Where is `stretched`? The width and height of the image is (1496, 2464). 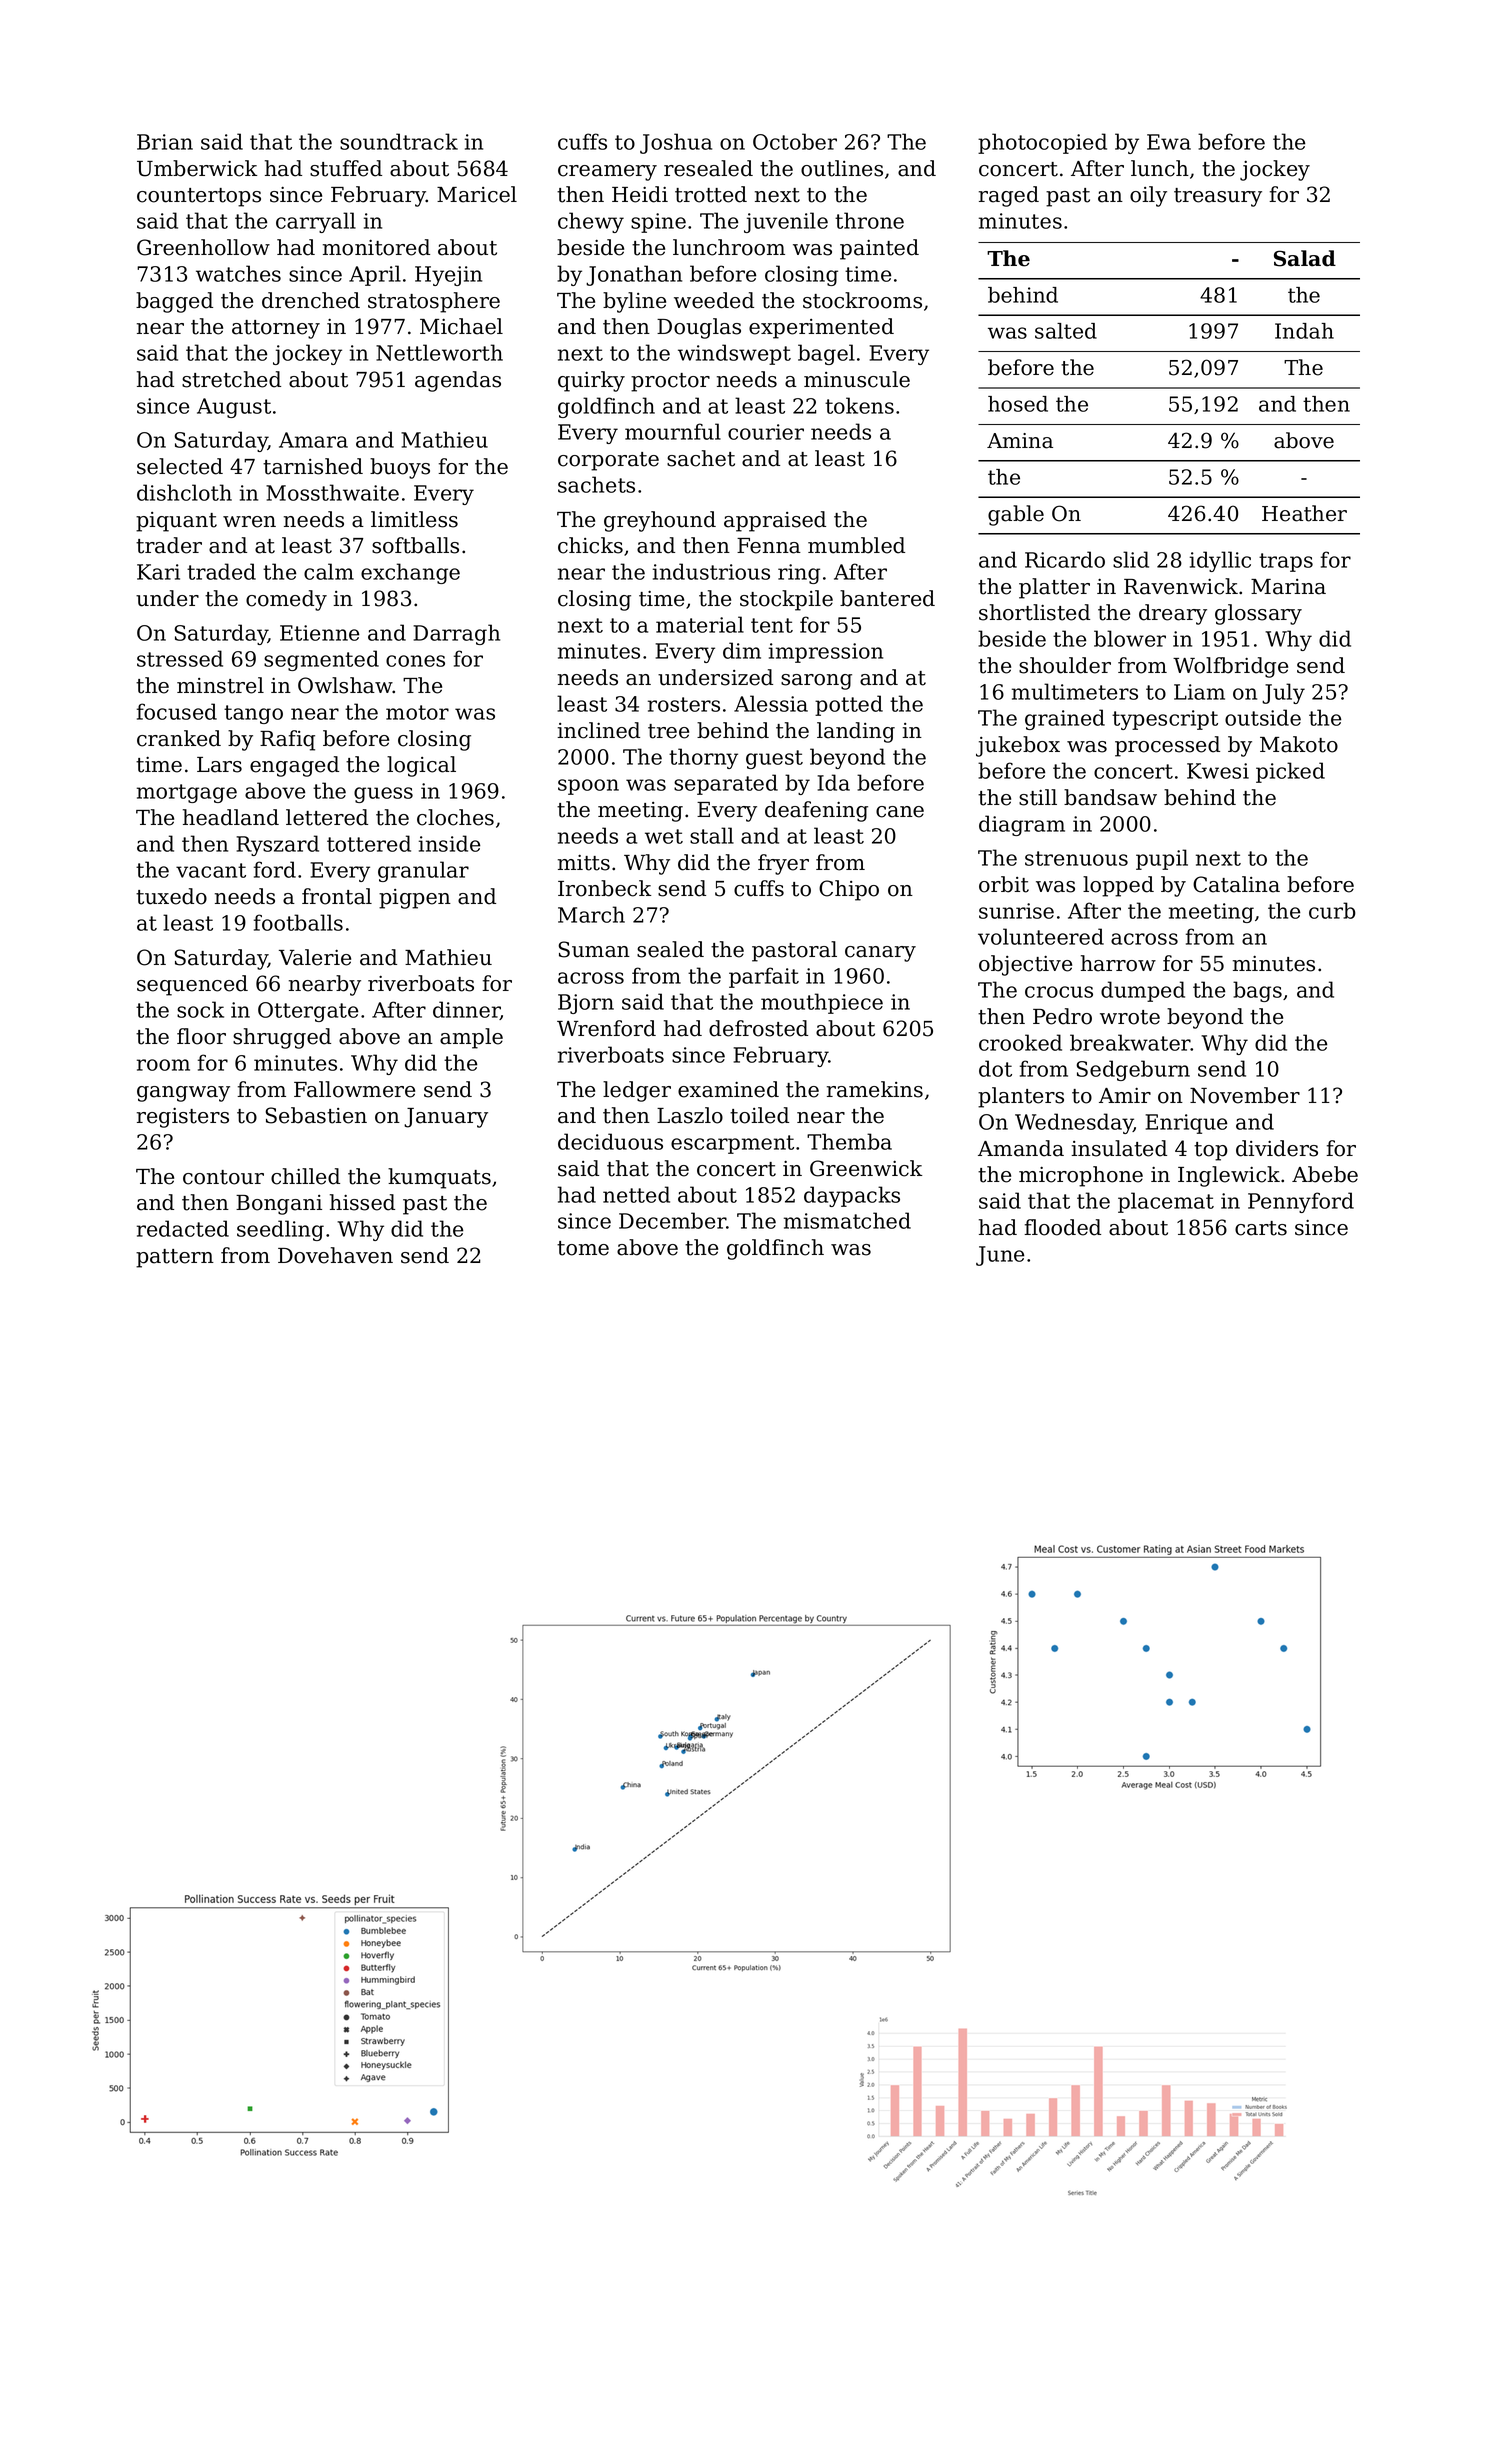 stretched is located at coordinates (231, 379).
